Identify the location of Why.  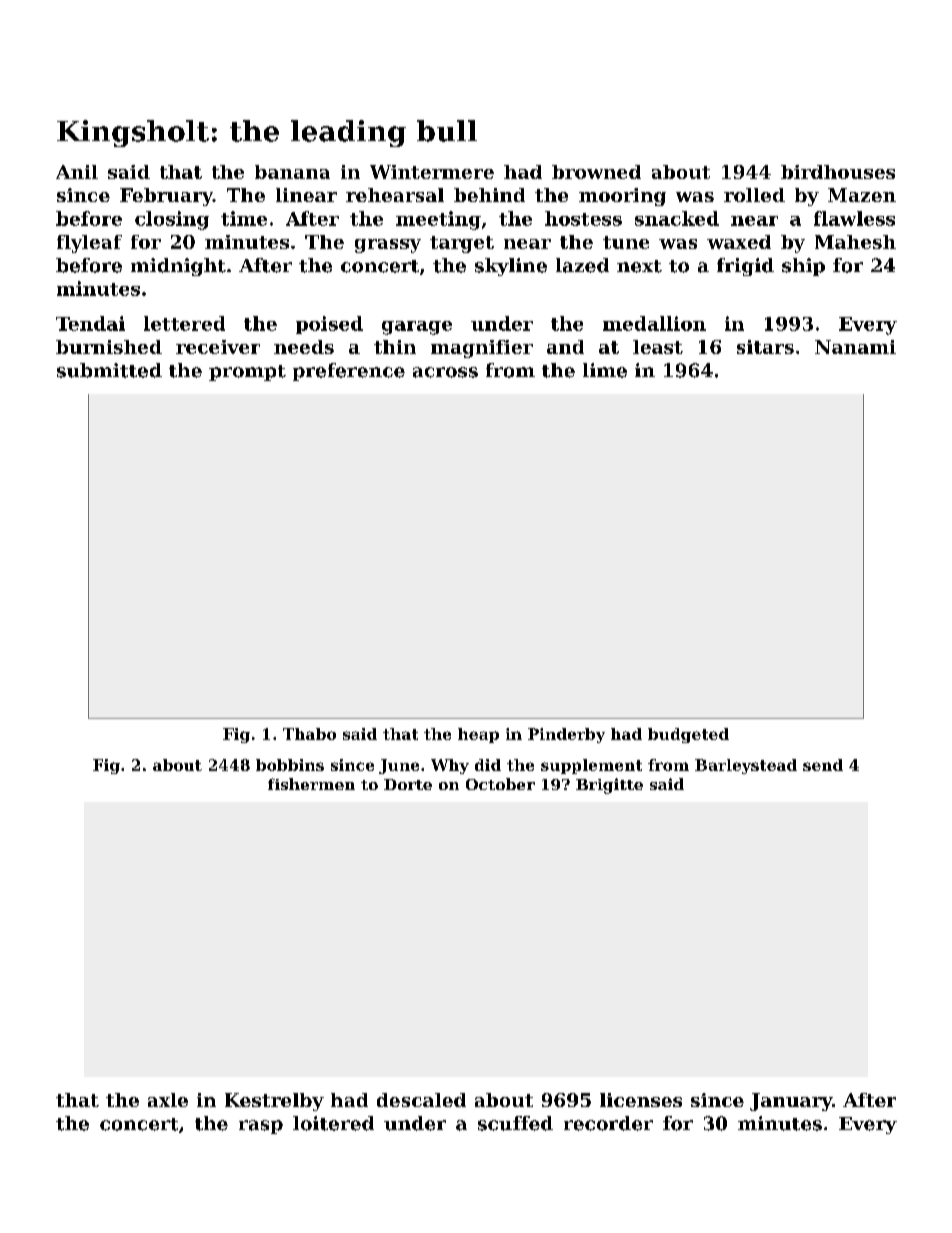
(450, 766).
